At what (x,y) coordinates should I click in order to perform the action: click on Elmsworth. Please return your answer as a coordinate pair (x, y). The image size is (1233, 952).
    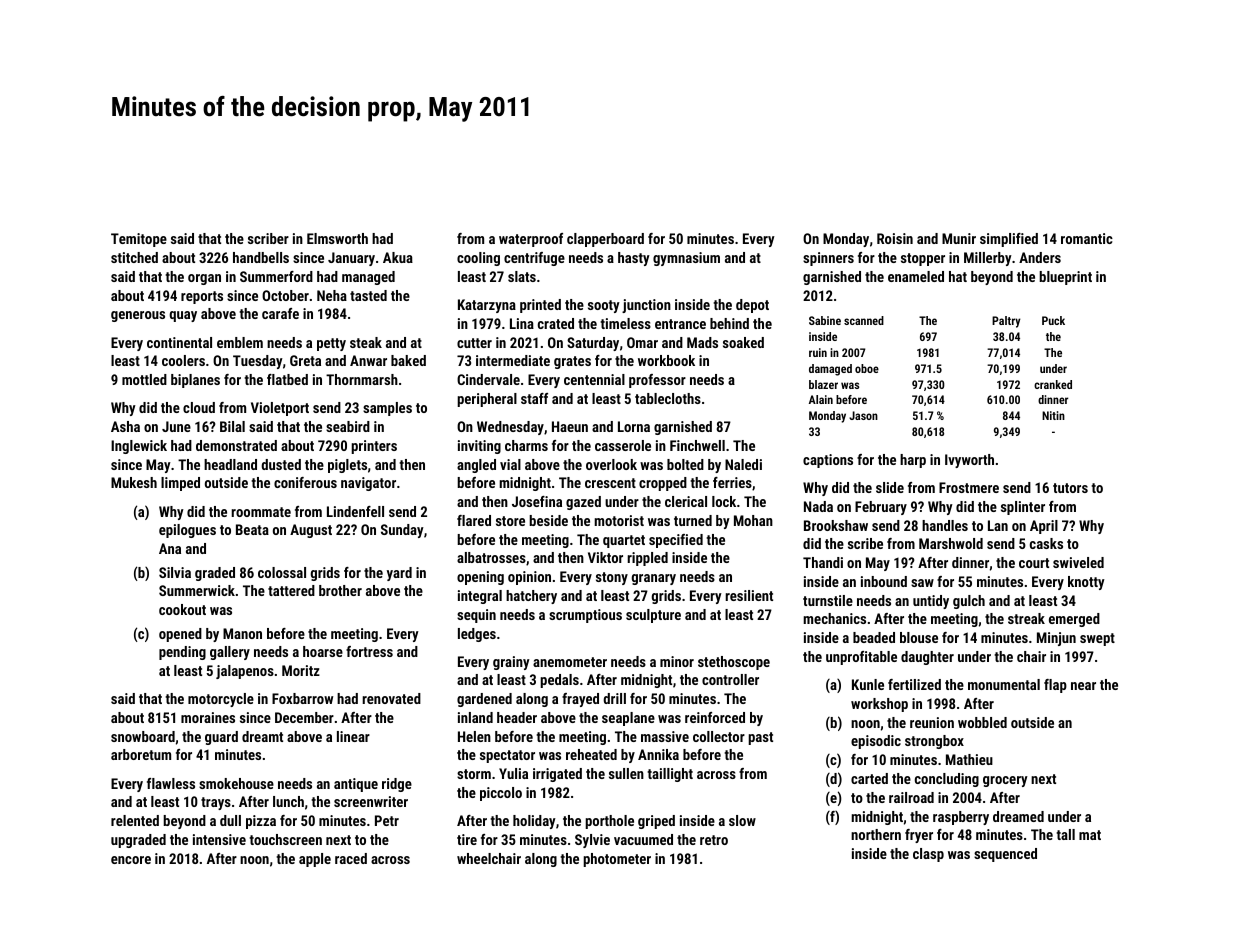
    Looking at the image, I should click on (337, 238).
